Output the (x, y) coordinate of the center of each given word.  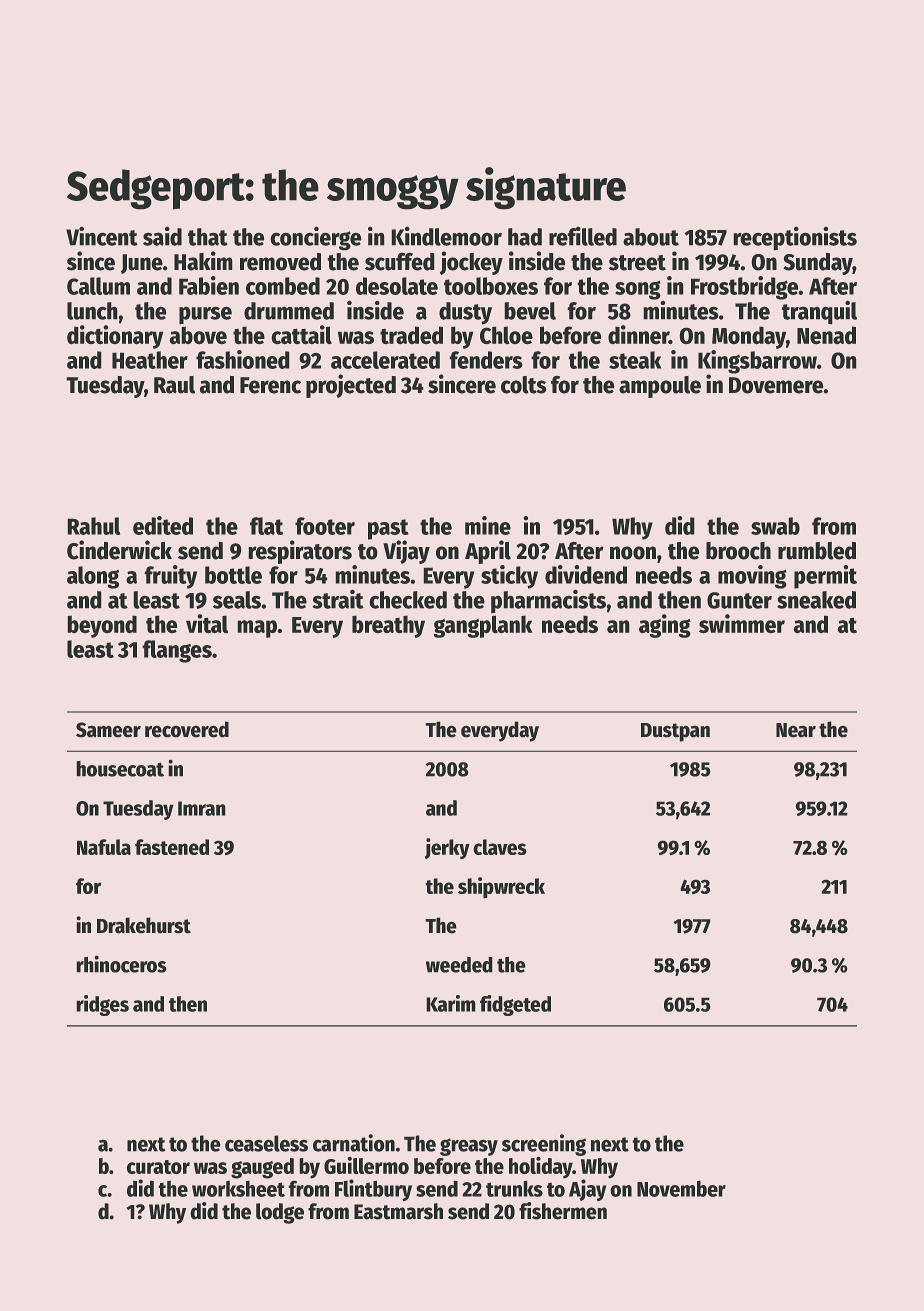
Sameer (108, 730)
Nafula (104, 847)
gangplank (483, 626)
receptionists (795, 238)
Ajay (588, 1190)
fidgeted (515, 1005)
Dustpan (675, 732)
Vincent (102, 236)
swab (775, 526)
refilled (583, 236)
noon (633, 553)
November (681, 1188)
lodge (280, 1213)
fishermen (563, 1211)
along (93, 577)
